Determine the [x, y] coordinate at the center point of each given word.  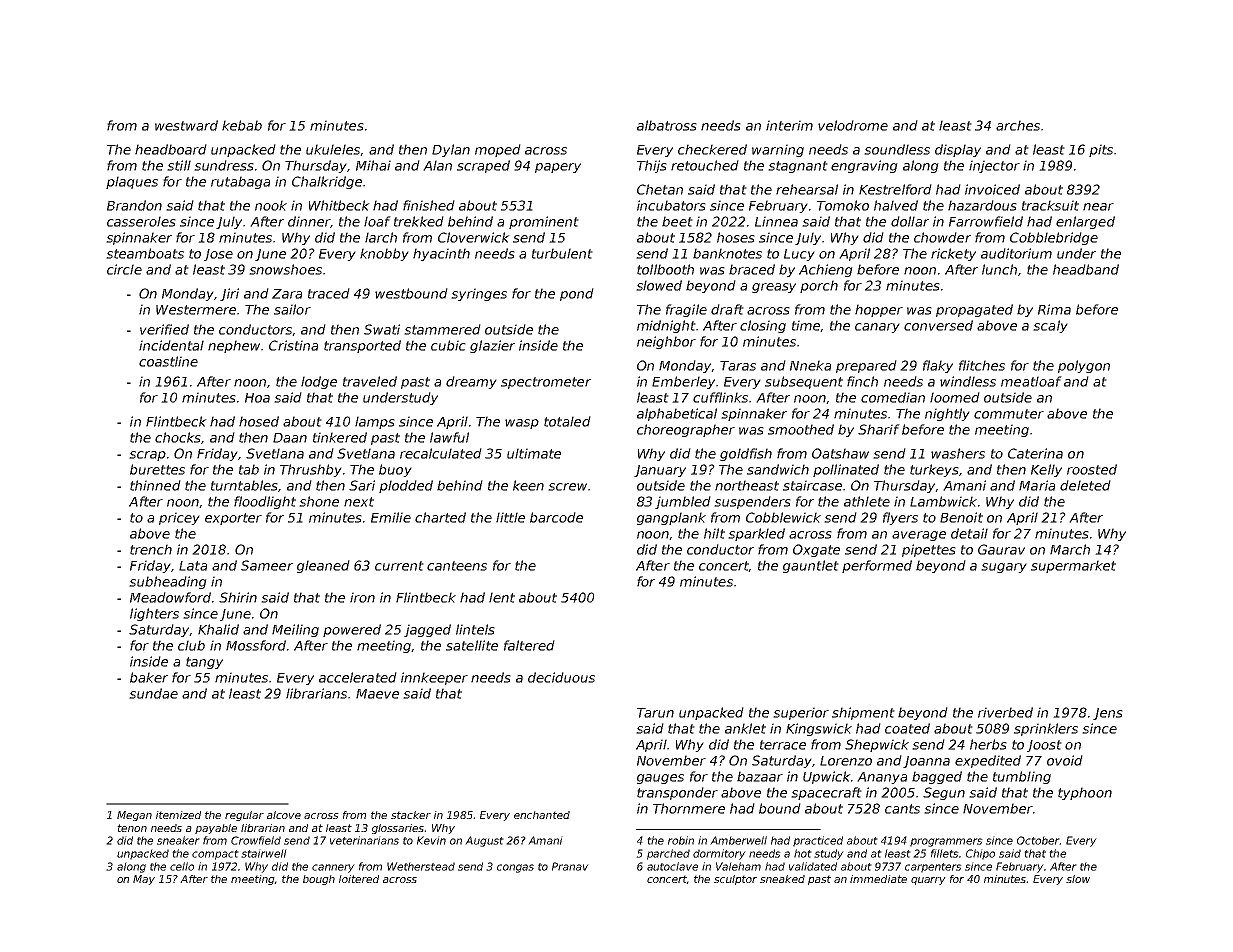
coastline [168, 361]
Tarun [655, 713]
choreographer [686, 430]
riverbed [1005, 712]
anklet [745, 728]
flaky [938, 366]
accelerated [358, 677]
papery [558, 168]
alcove [284, 815]
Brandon [134, 205]
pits [1101, 150]
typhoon [1085, 793]
